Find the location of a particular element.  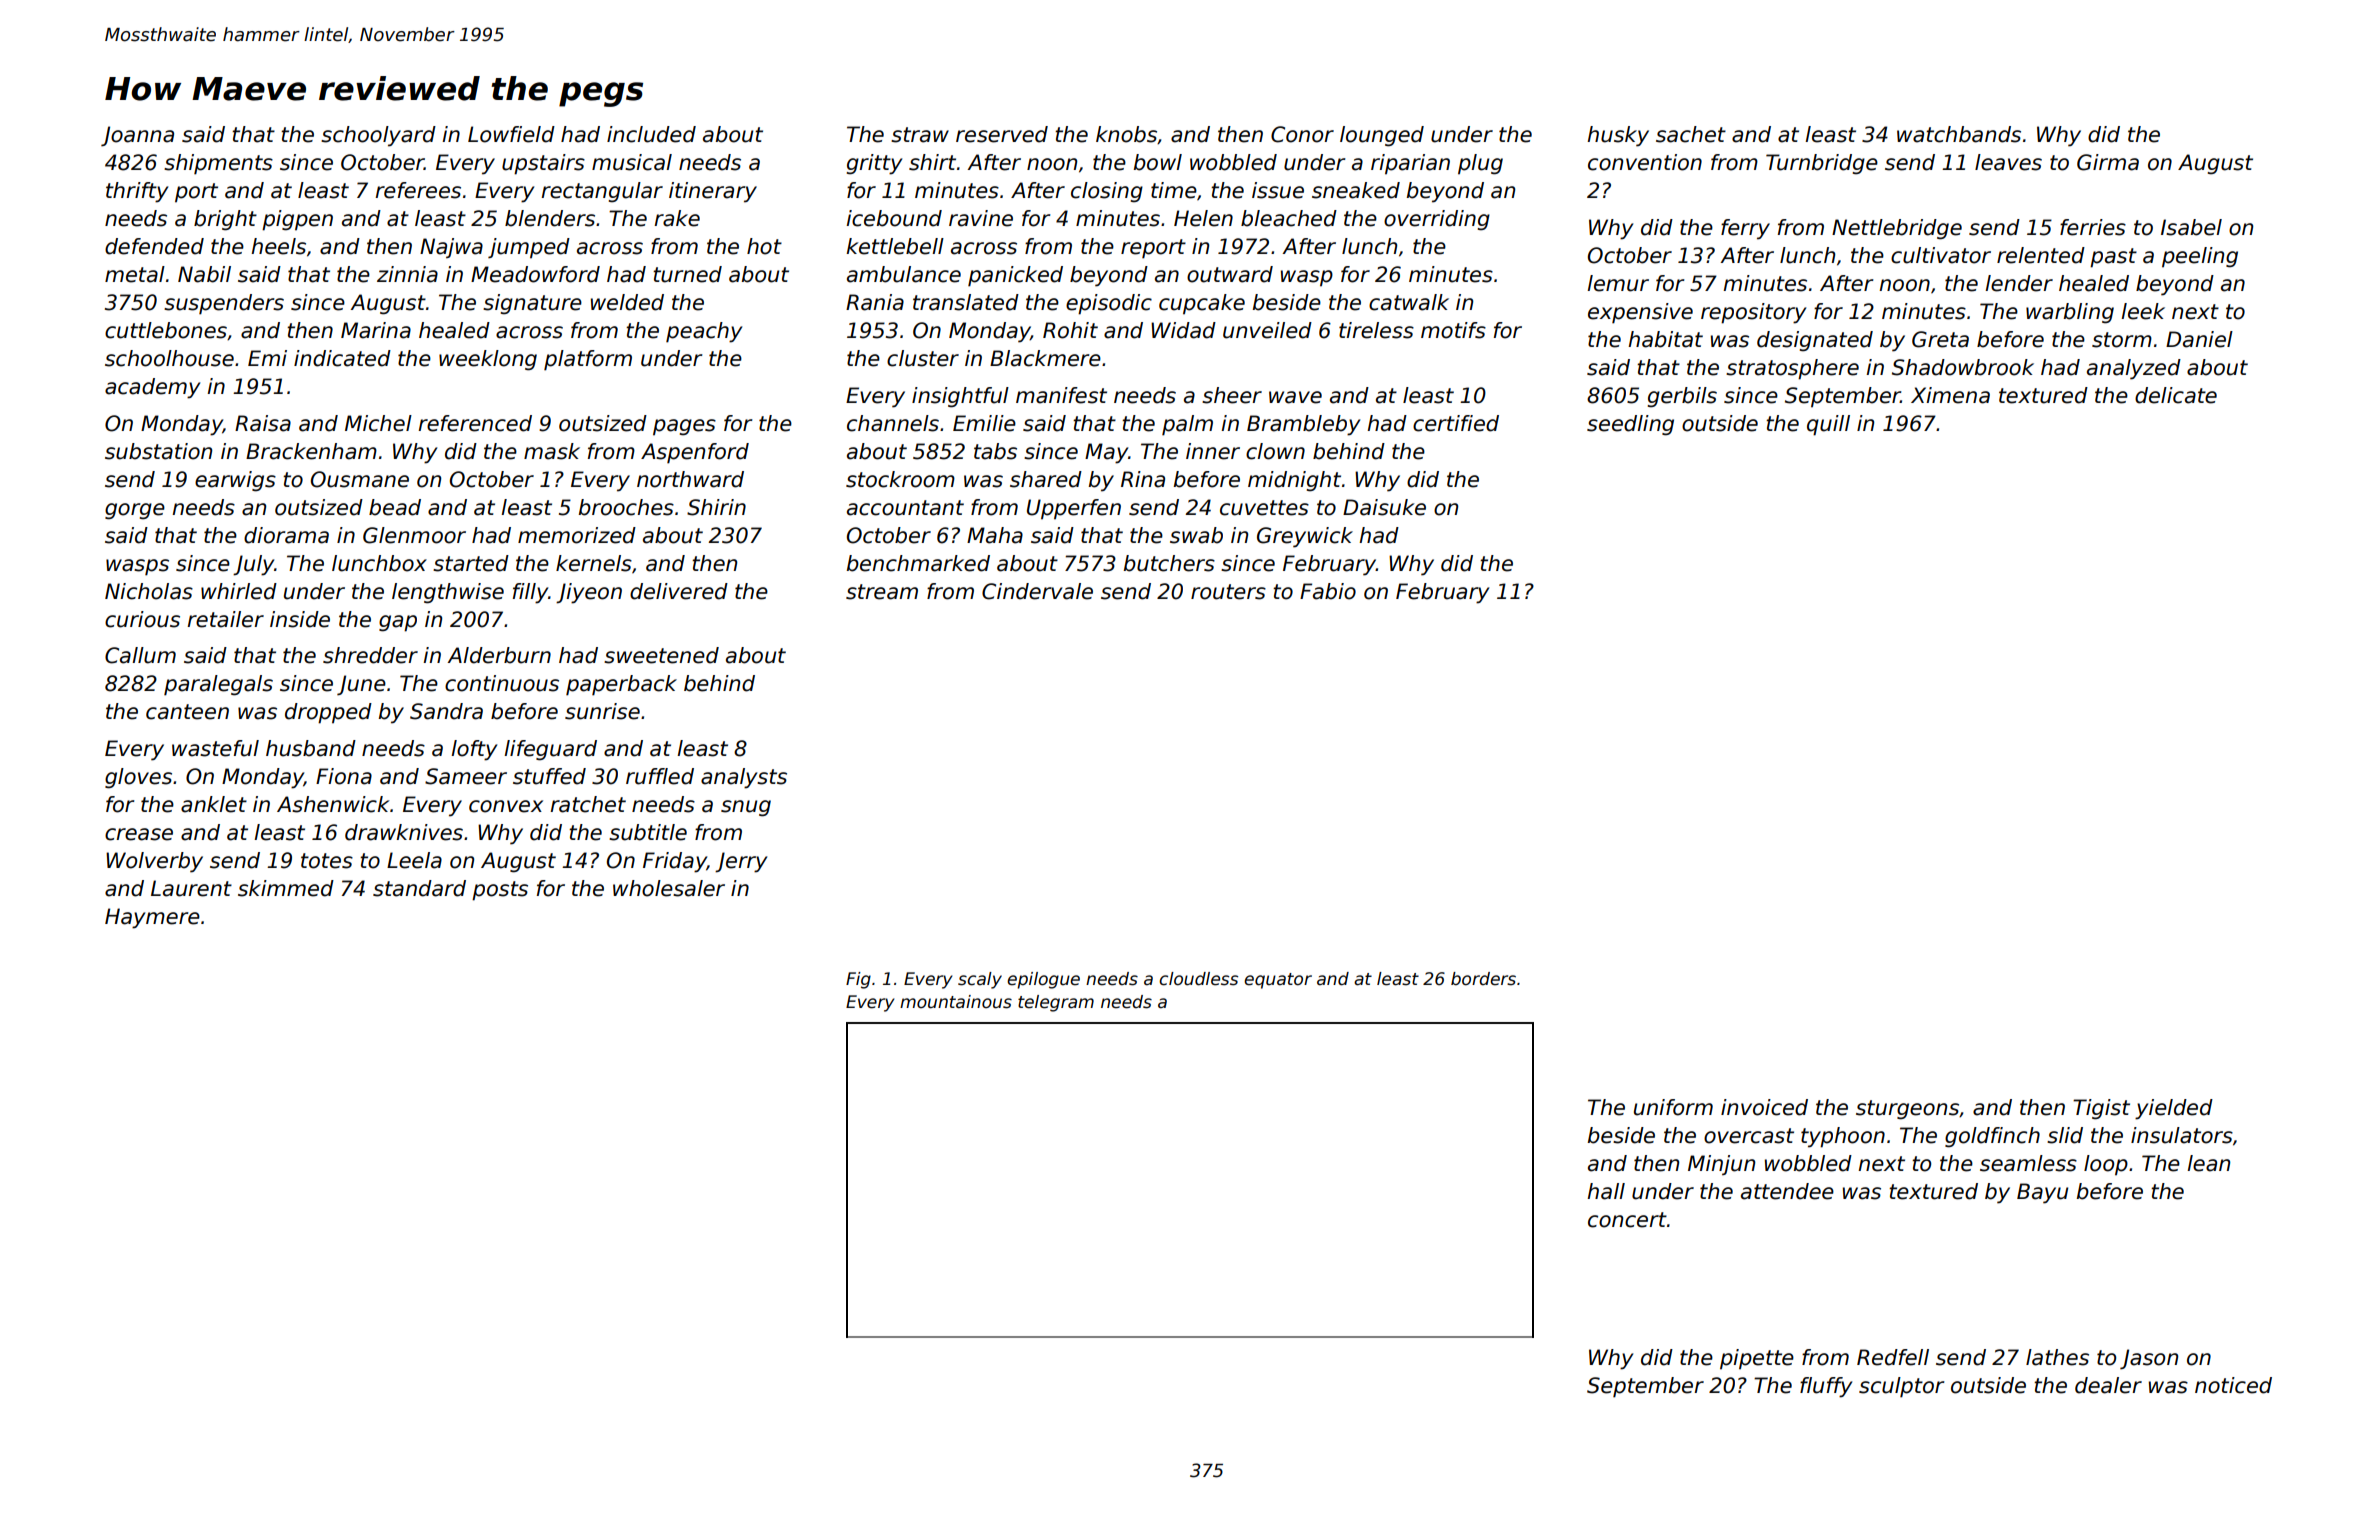

Maha is located at coordinates (995, 535).
